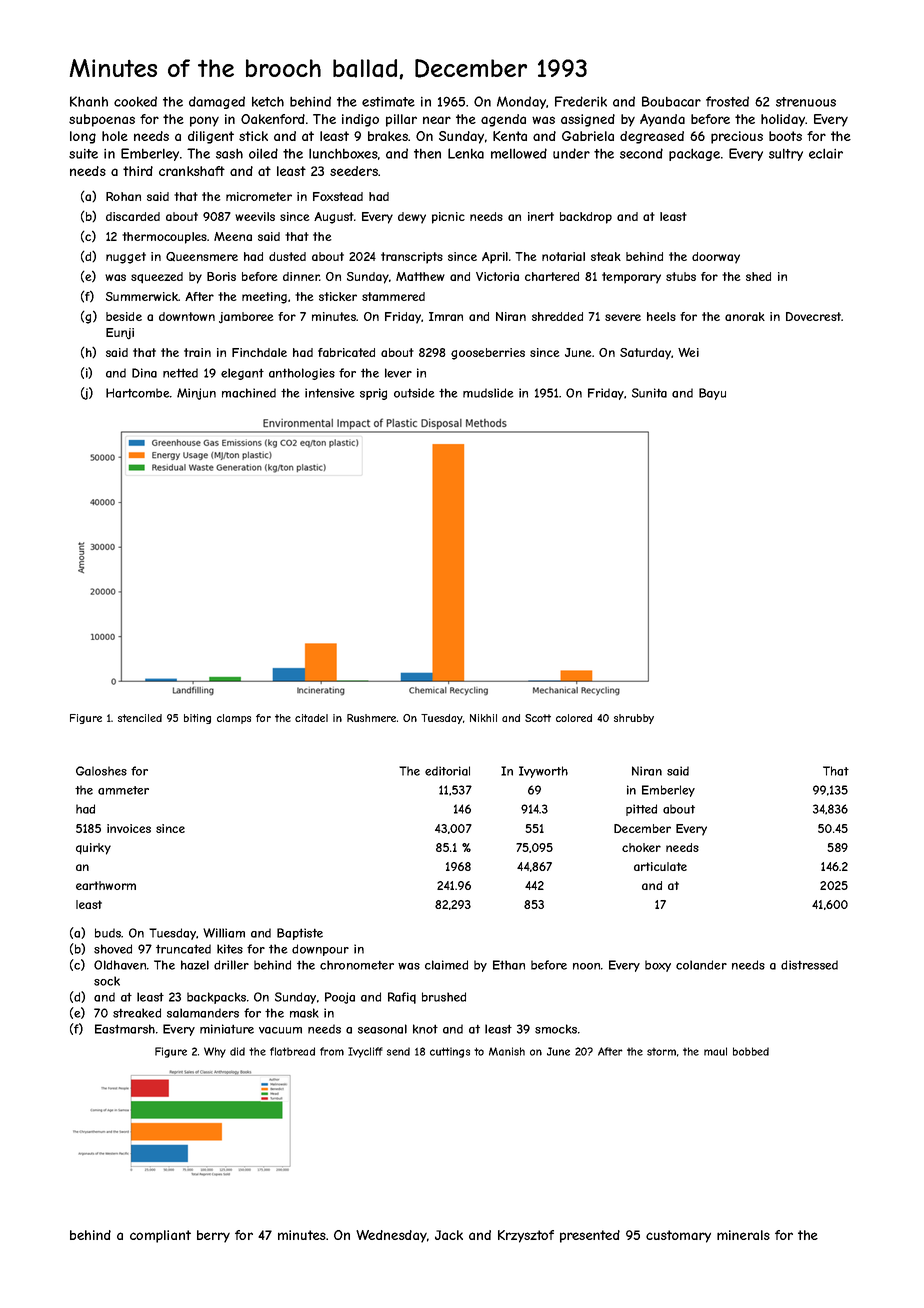 The height and width of the document is (1308, 924). Describe the element at coordinates (634, 719) in the document. I see `shrubby` at that location.
